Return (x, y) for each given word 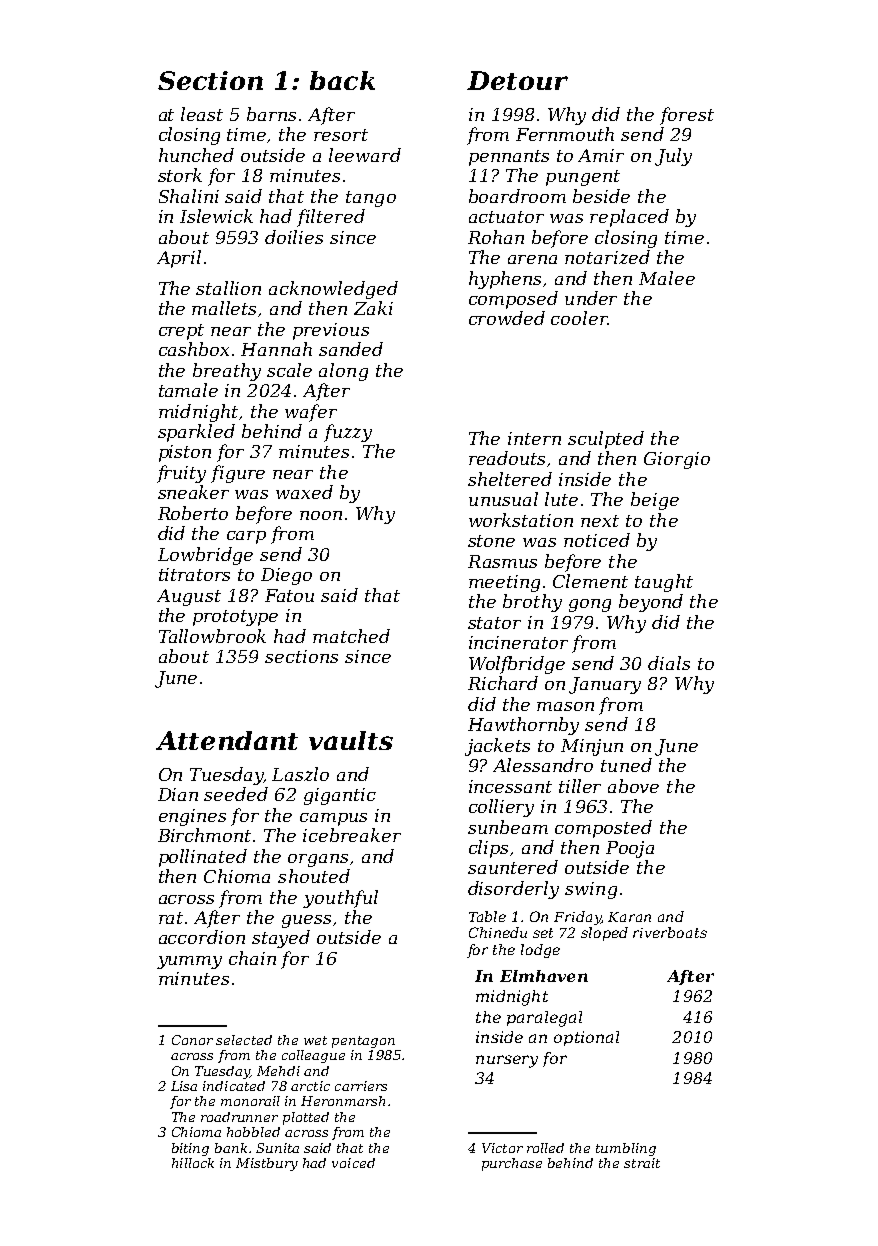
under (591, 298)
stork (180, 175)
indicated (234, 1086)
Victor (502, 1148)
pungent (583, 178)
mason (565, 706)
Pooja (630, 849)
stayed (281, 939)
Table (487, 916)
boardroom (517, 196)
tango (371, 199)
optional (586, 1038)
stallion (228, 288)
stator (494, 623)
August (189, 597)
